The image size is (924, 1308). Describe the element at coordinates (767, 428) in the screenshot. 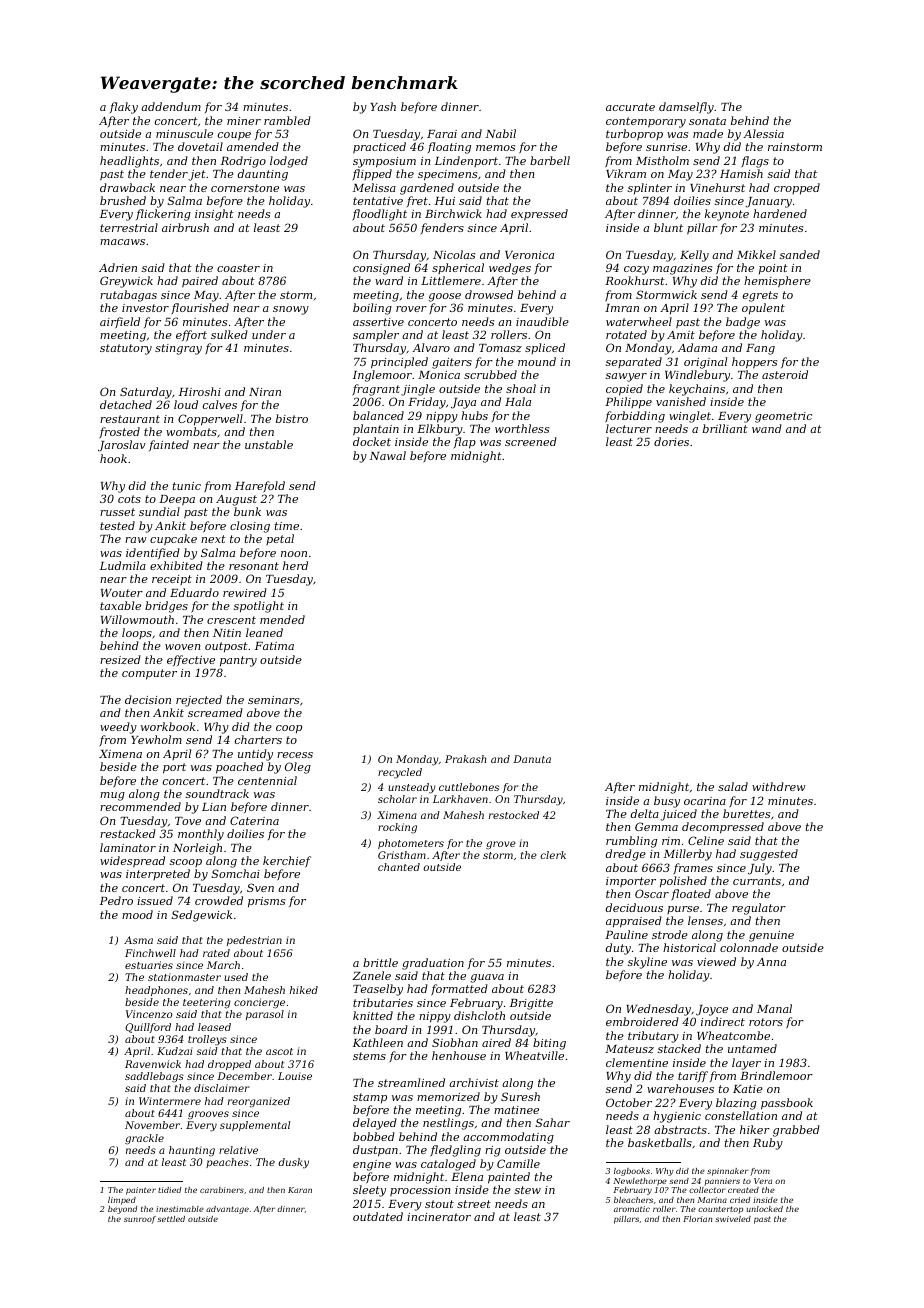

I see `wand` at that location.
